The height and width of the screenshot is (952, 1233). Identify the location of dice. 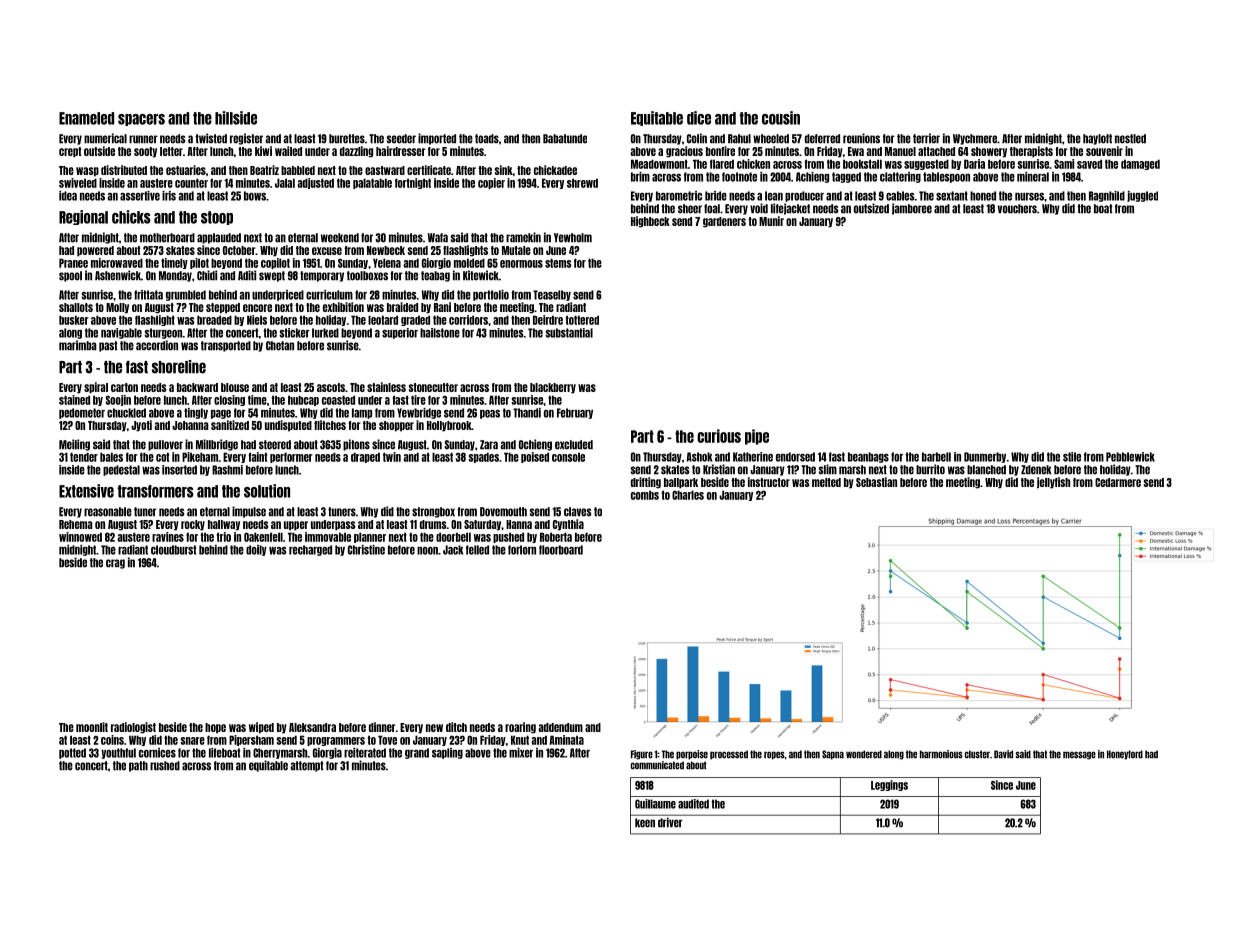
(699, 118).
